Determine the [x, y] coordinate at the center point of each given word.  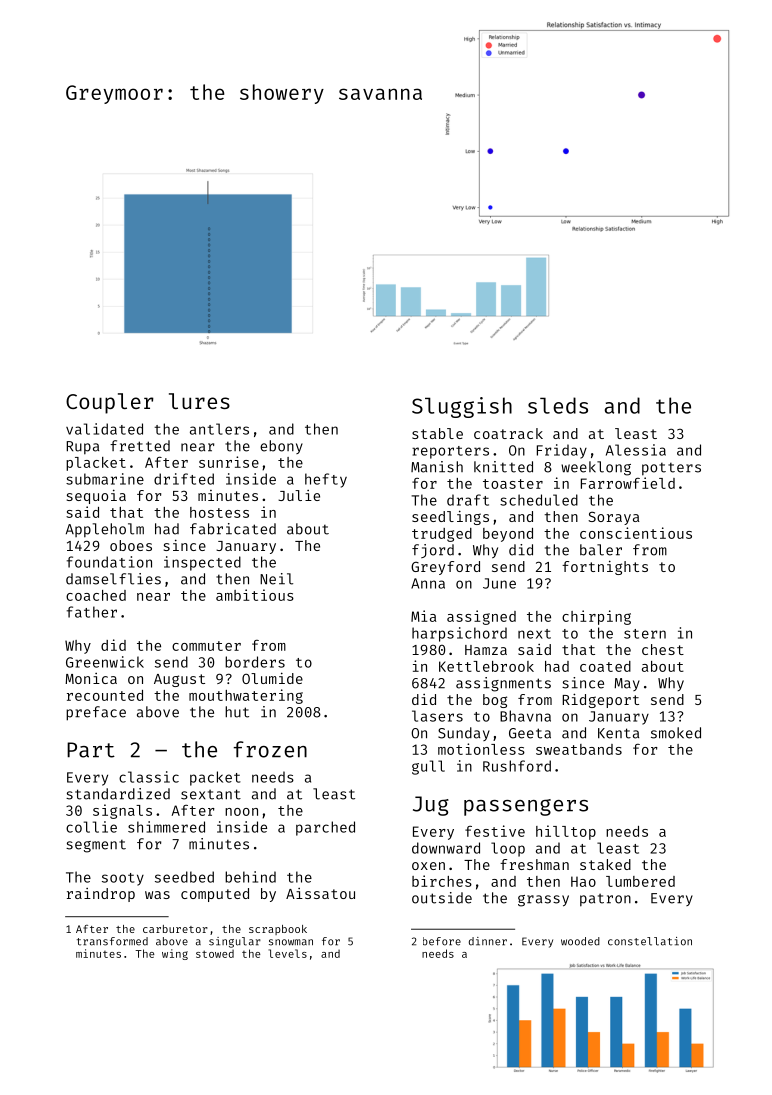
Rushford [517, 766]
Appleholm [105, 530]
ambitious [255, 595]
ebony [281, 447]
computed [215, 895]
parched [325, 828]
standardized [118, 794]
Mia [423, 616]
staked [605, 864]
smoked [676, 733]
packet [215, 778]
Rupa [82, 448]
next [534, 634]
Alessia [636, 450]
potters [671, 469]
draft [468, 500]
